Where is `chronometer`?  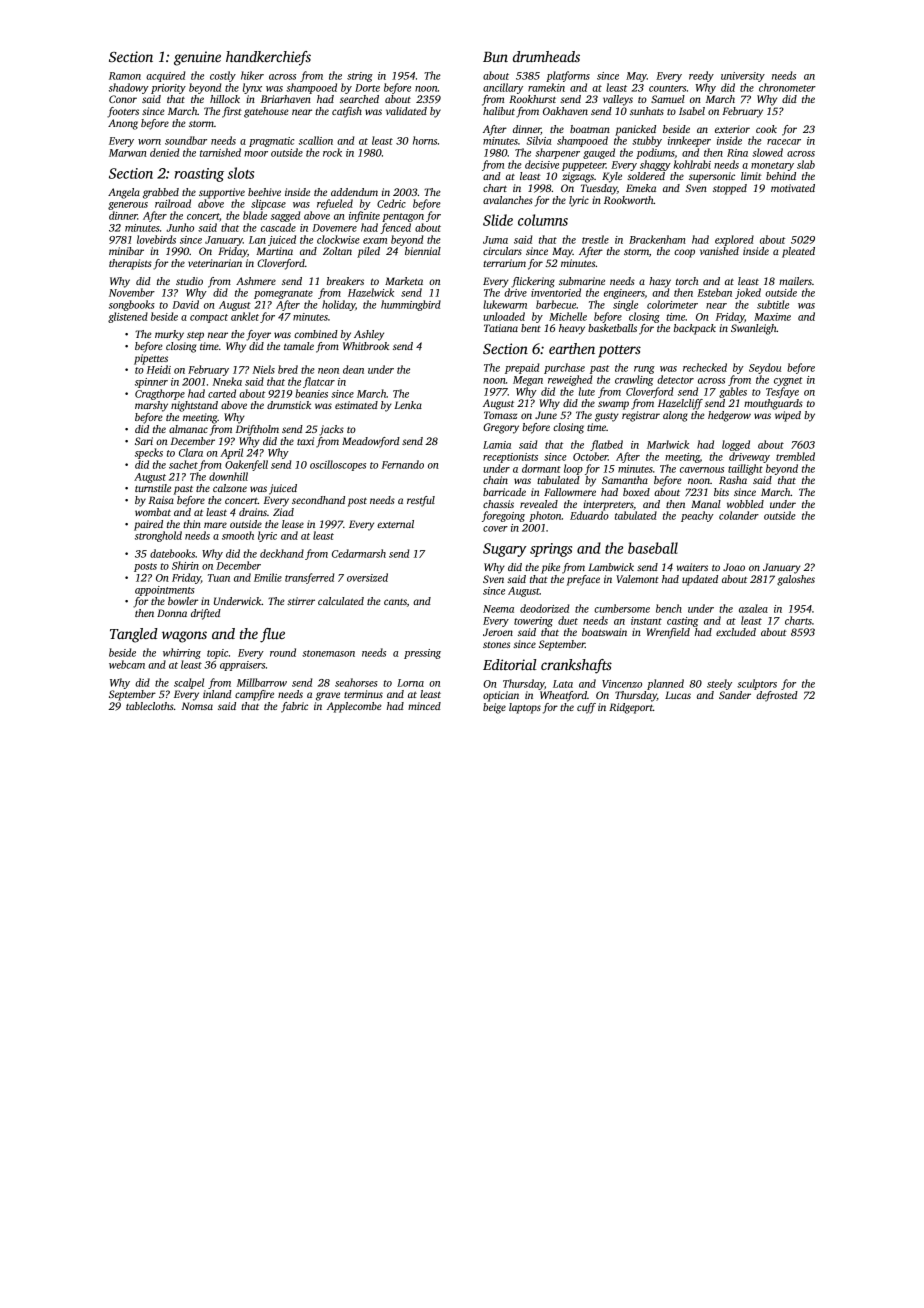
chronometer is located at coordinates (787, 87).
